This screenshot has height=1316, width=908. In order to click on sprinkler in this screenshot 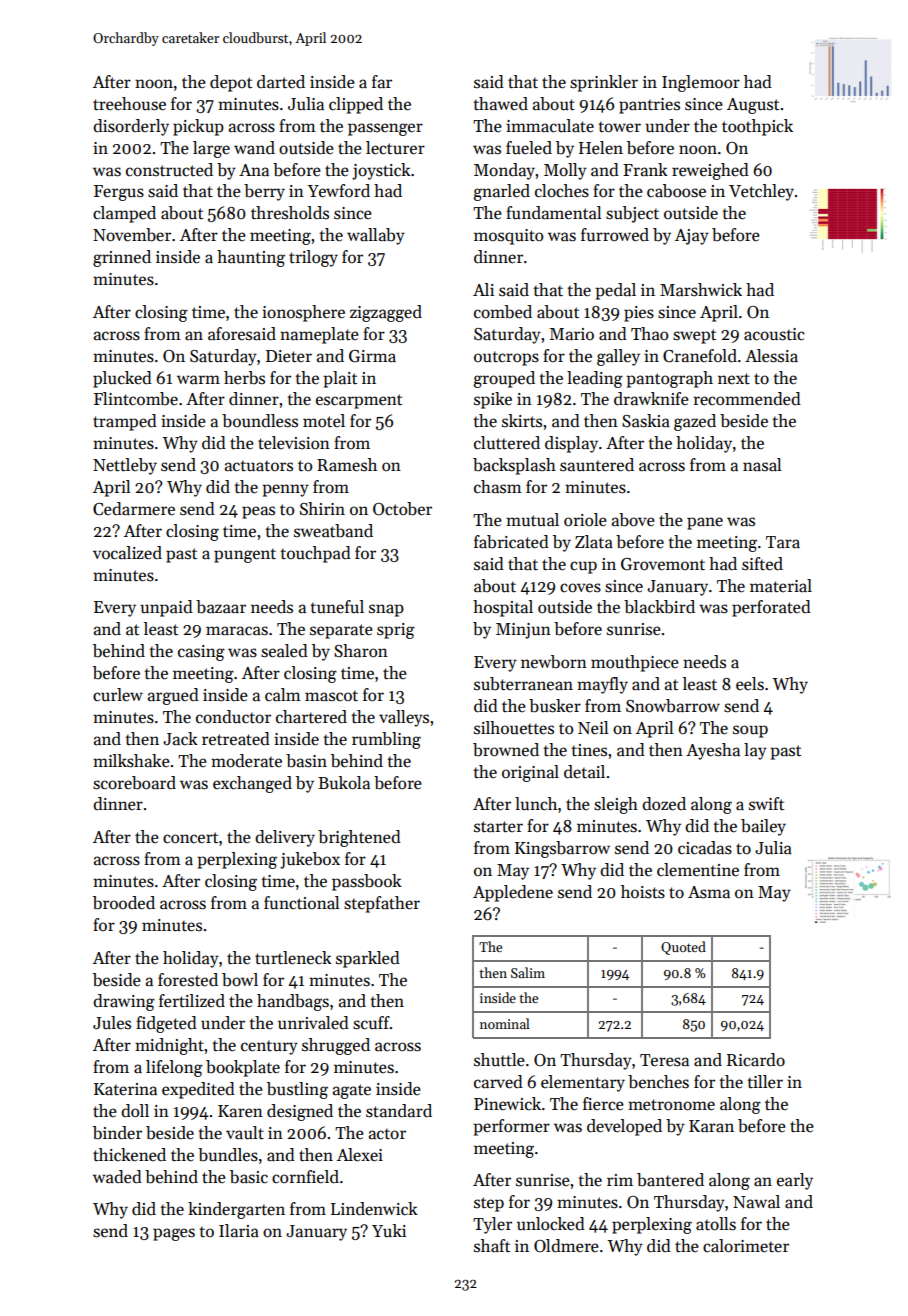, I will do `click(604, 83)`.
